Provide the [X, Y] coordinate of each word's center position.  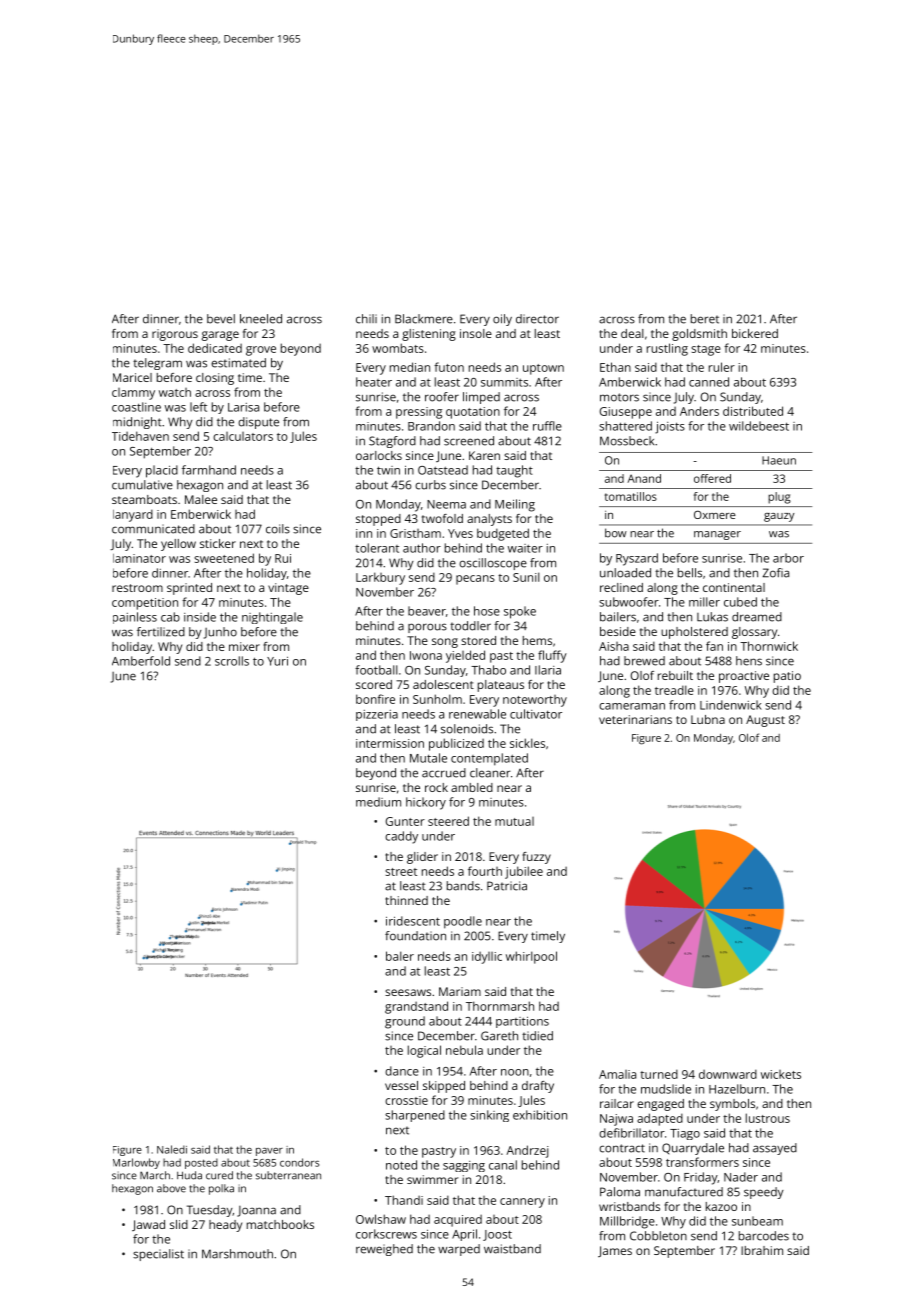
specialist [158, 1255]
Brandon [431, 426]
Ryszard [637, 559]
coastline [136, 407]
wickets [781, 1074]
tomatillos [631, 496]
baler [400, 956]
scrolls [232, 661]
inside [200, 617]
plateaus [501, 686]
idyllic [487, 958]
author [422, 548]
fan [714, 646]
